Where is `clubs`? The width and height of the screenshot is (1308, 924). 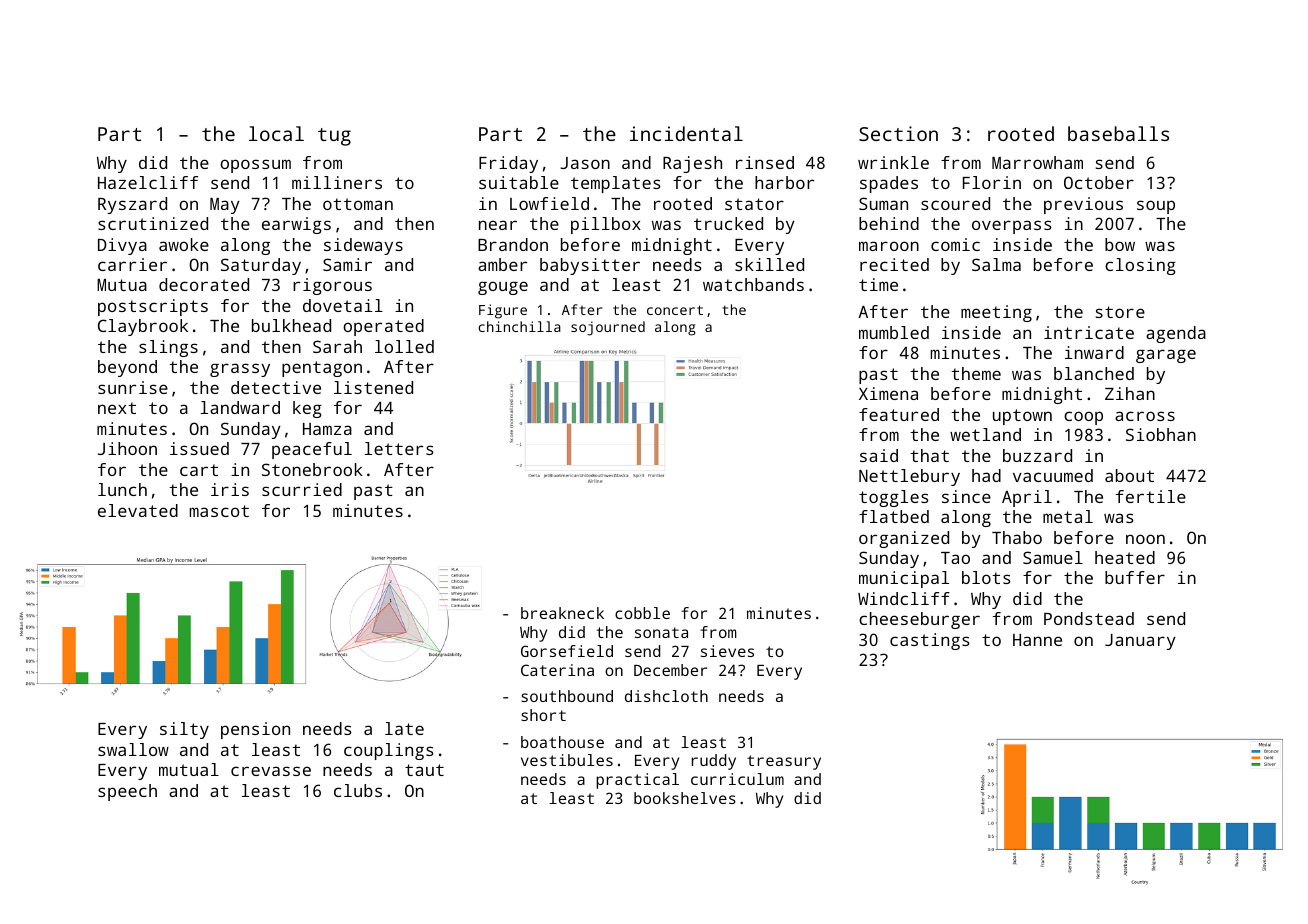
clubs is located at coordinates (358, 790).
